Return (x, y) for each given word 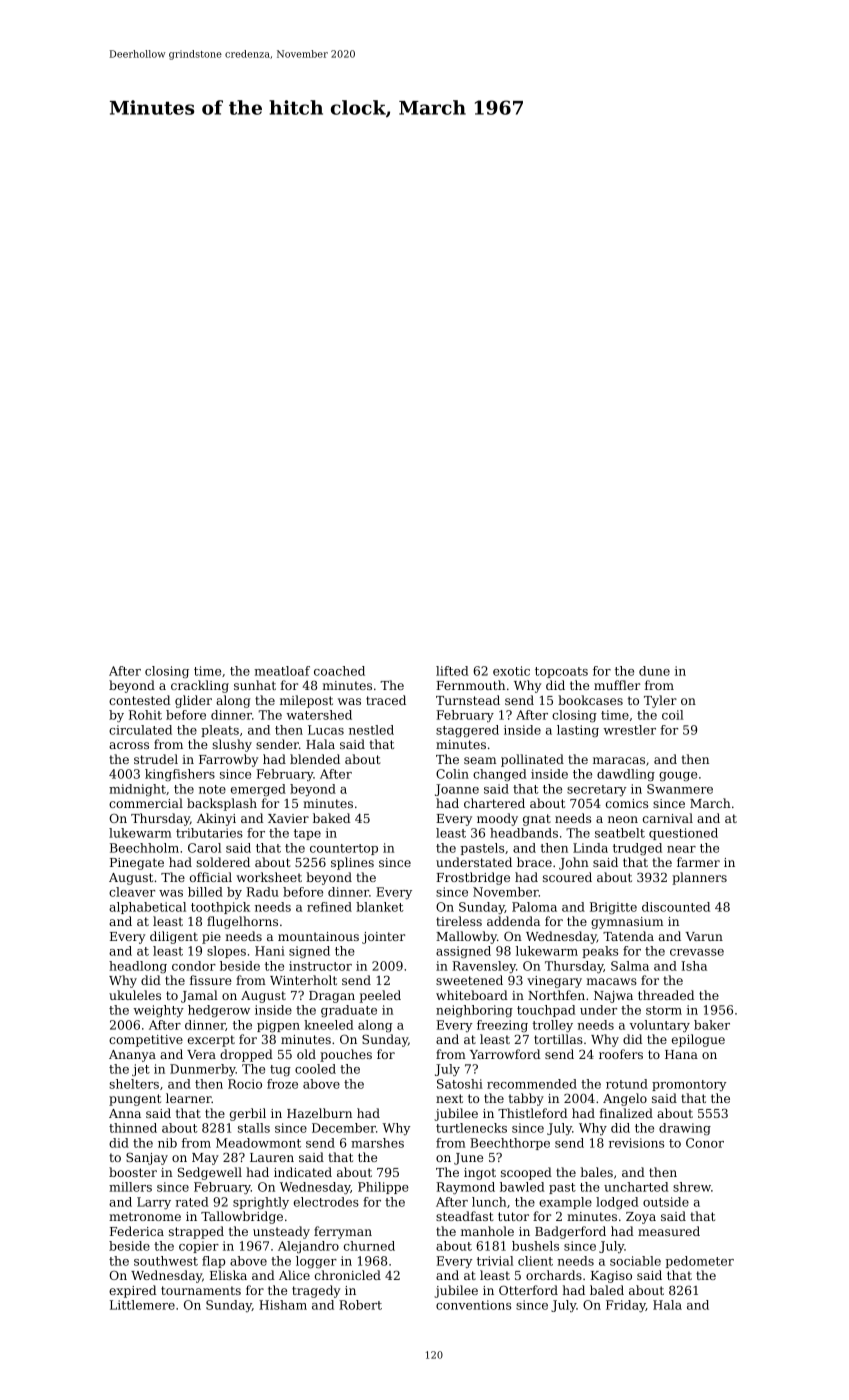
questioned (683, 834)
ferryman (343, 1232)
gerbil (248, 1114)
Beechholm (144, 848)
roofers (621, 1054)
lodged (617, 1203)
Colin (452, 774)
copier (199, 1247)
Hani (270, 951)
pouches (346, 1055)
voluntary (659, 1026)
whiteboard (472, 995)
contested (139, 700)
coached (339, 671)
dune (654, 671)
